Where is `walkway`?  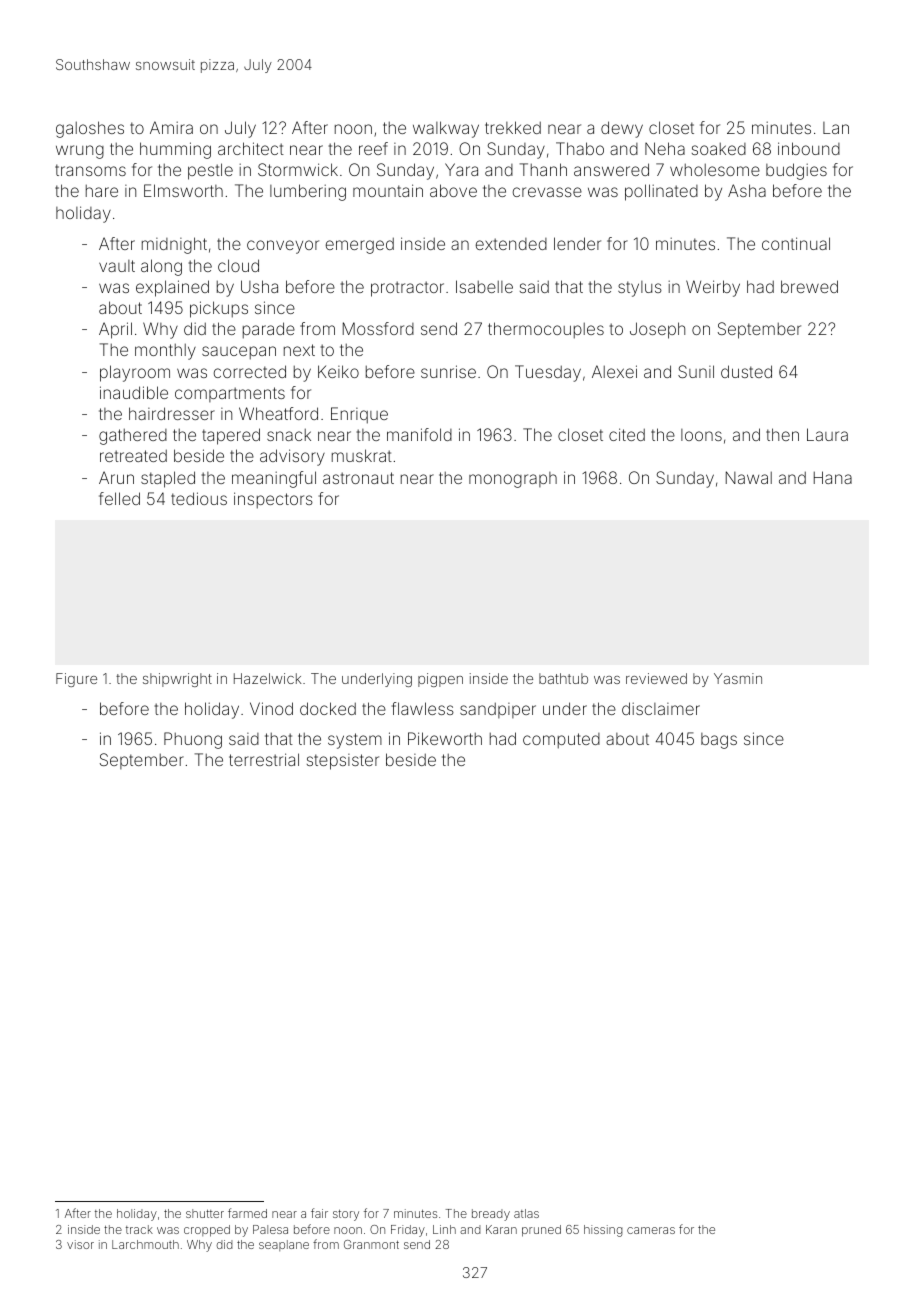
walkway is located at coordinates (446, 129).
